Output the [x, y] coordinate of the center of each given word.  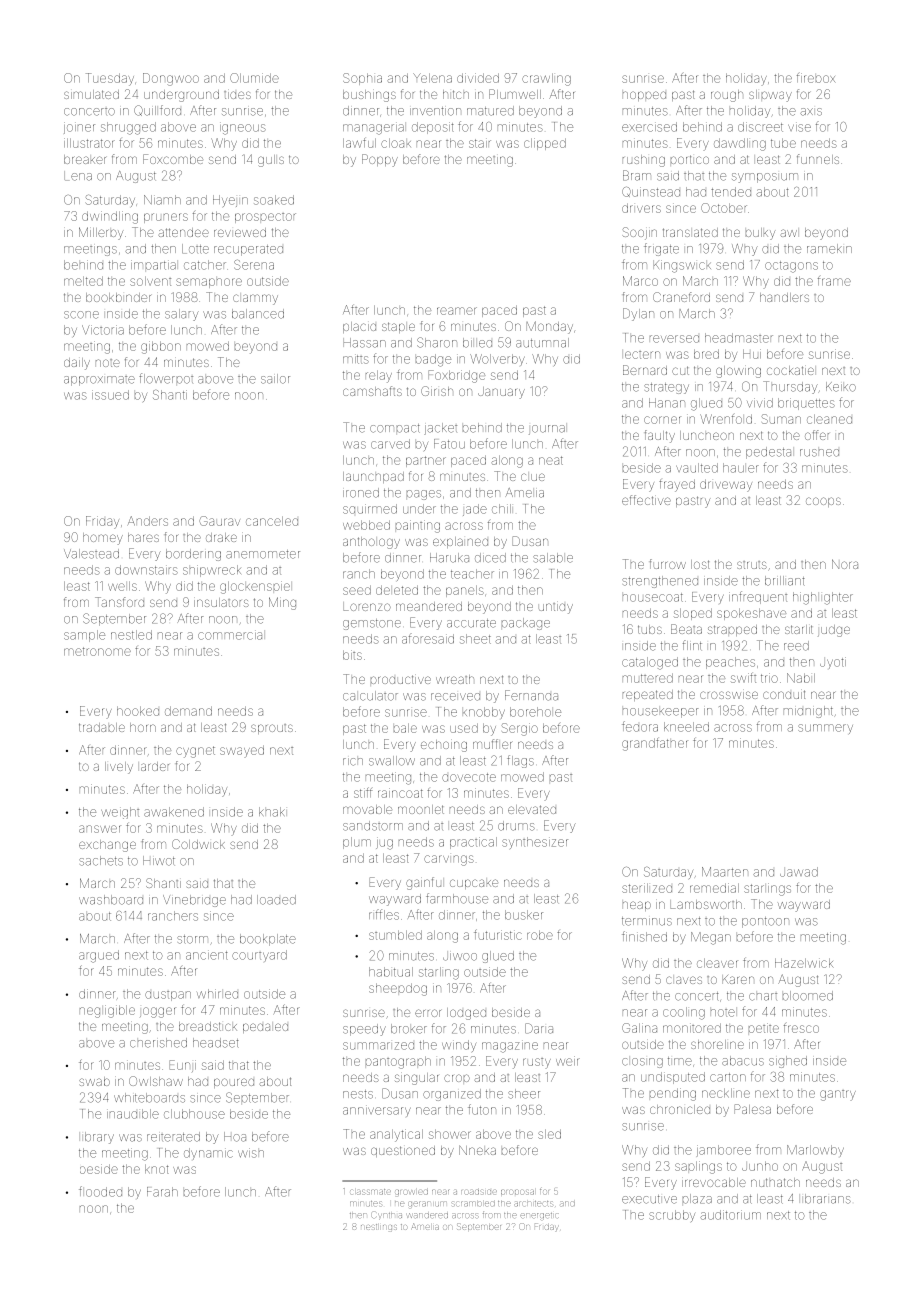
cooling [684, 1013]
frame [834, 281]
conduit [784, 694]
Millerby [101, 233]
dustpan [168, 996]
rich [353, 762]
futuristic [498, 934]
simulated [91, 94]
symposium [765, 178]
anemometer [263, 554]
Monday [549, 327]
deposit [433, 128]
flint [692, 645]
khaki [272, 812]
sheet [475, 639]
